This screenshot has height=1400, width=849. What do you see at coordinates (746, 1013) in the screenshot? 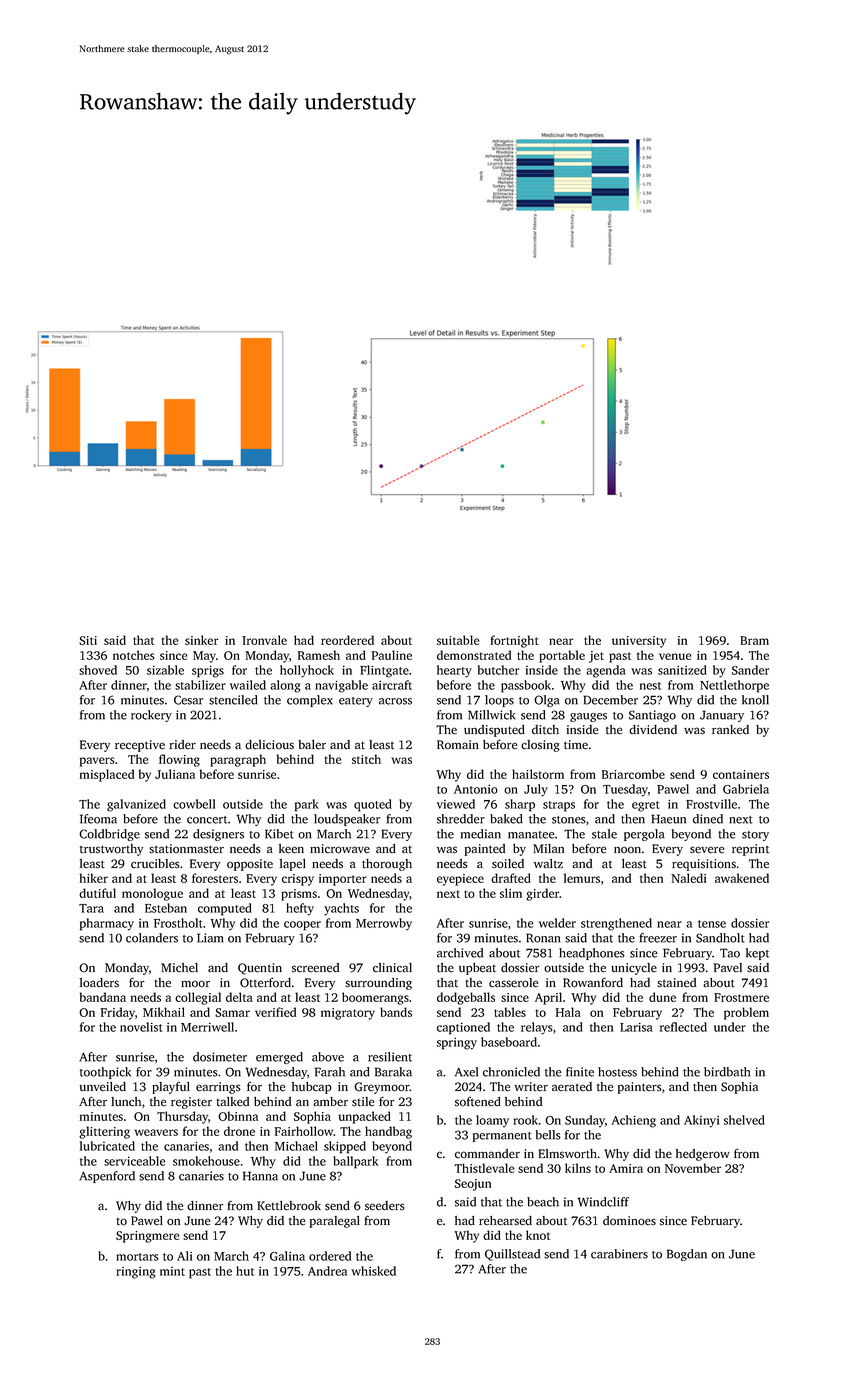
I see `problem` at bounding box center [746, 1013].
